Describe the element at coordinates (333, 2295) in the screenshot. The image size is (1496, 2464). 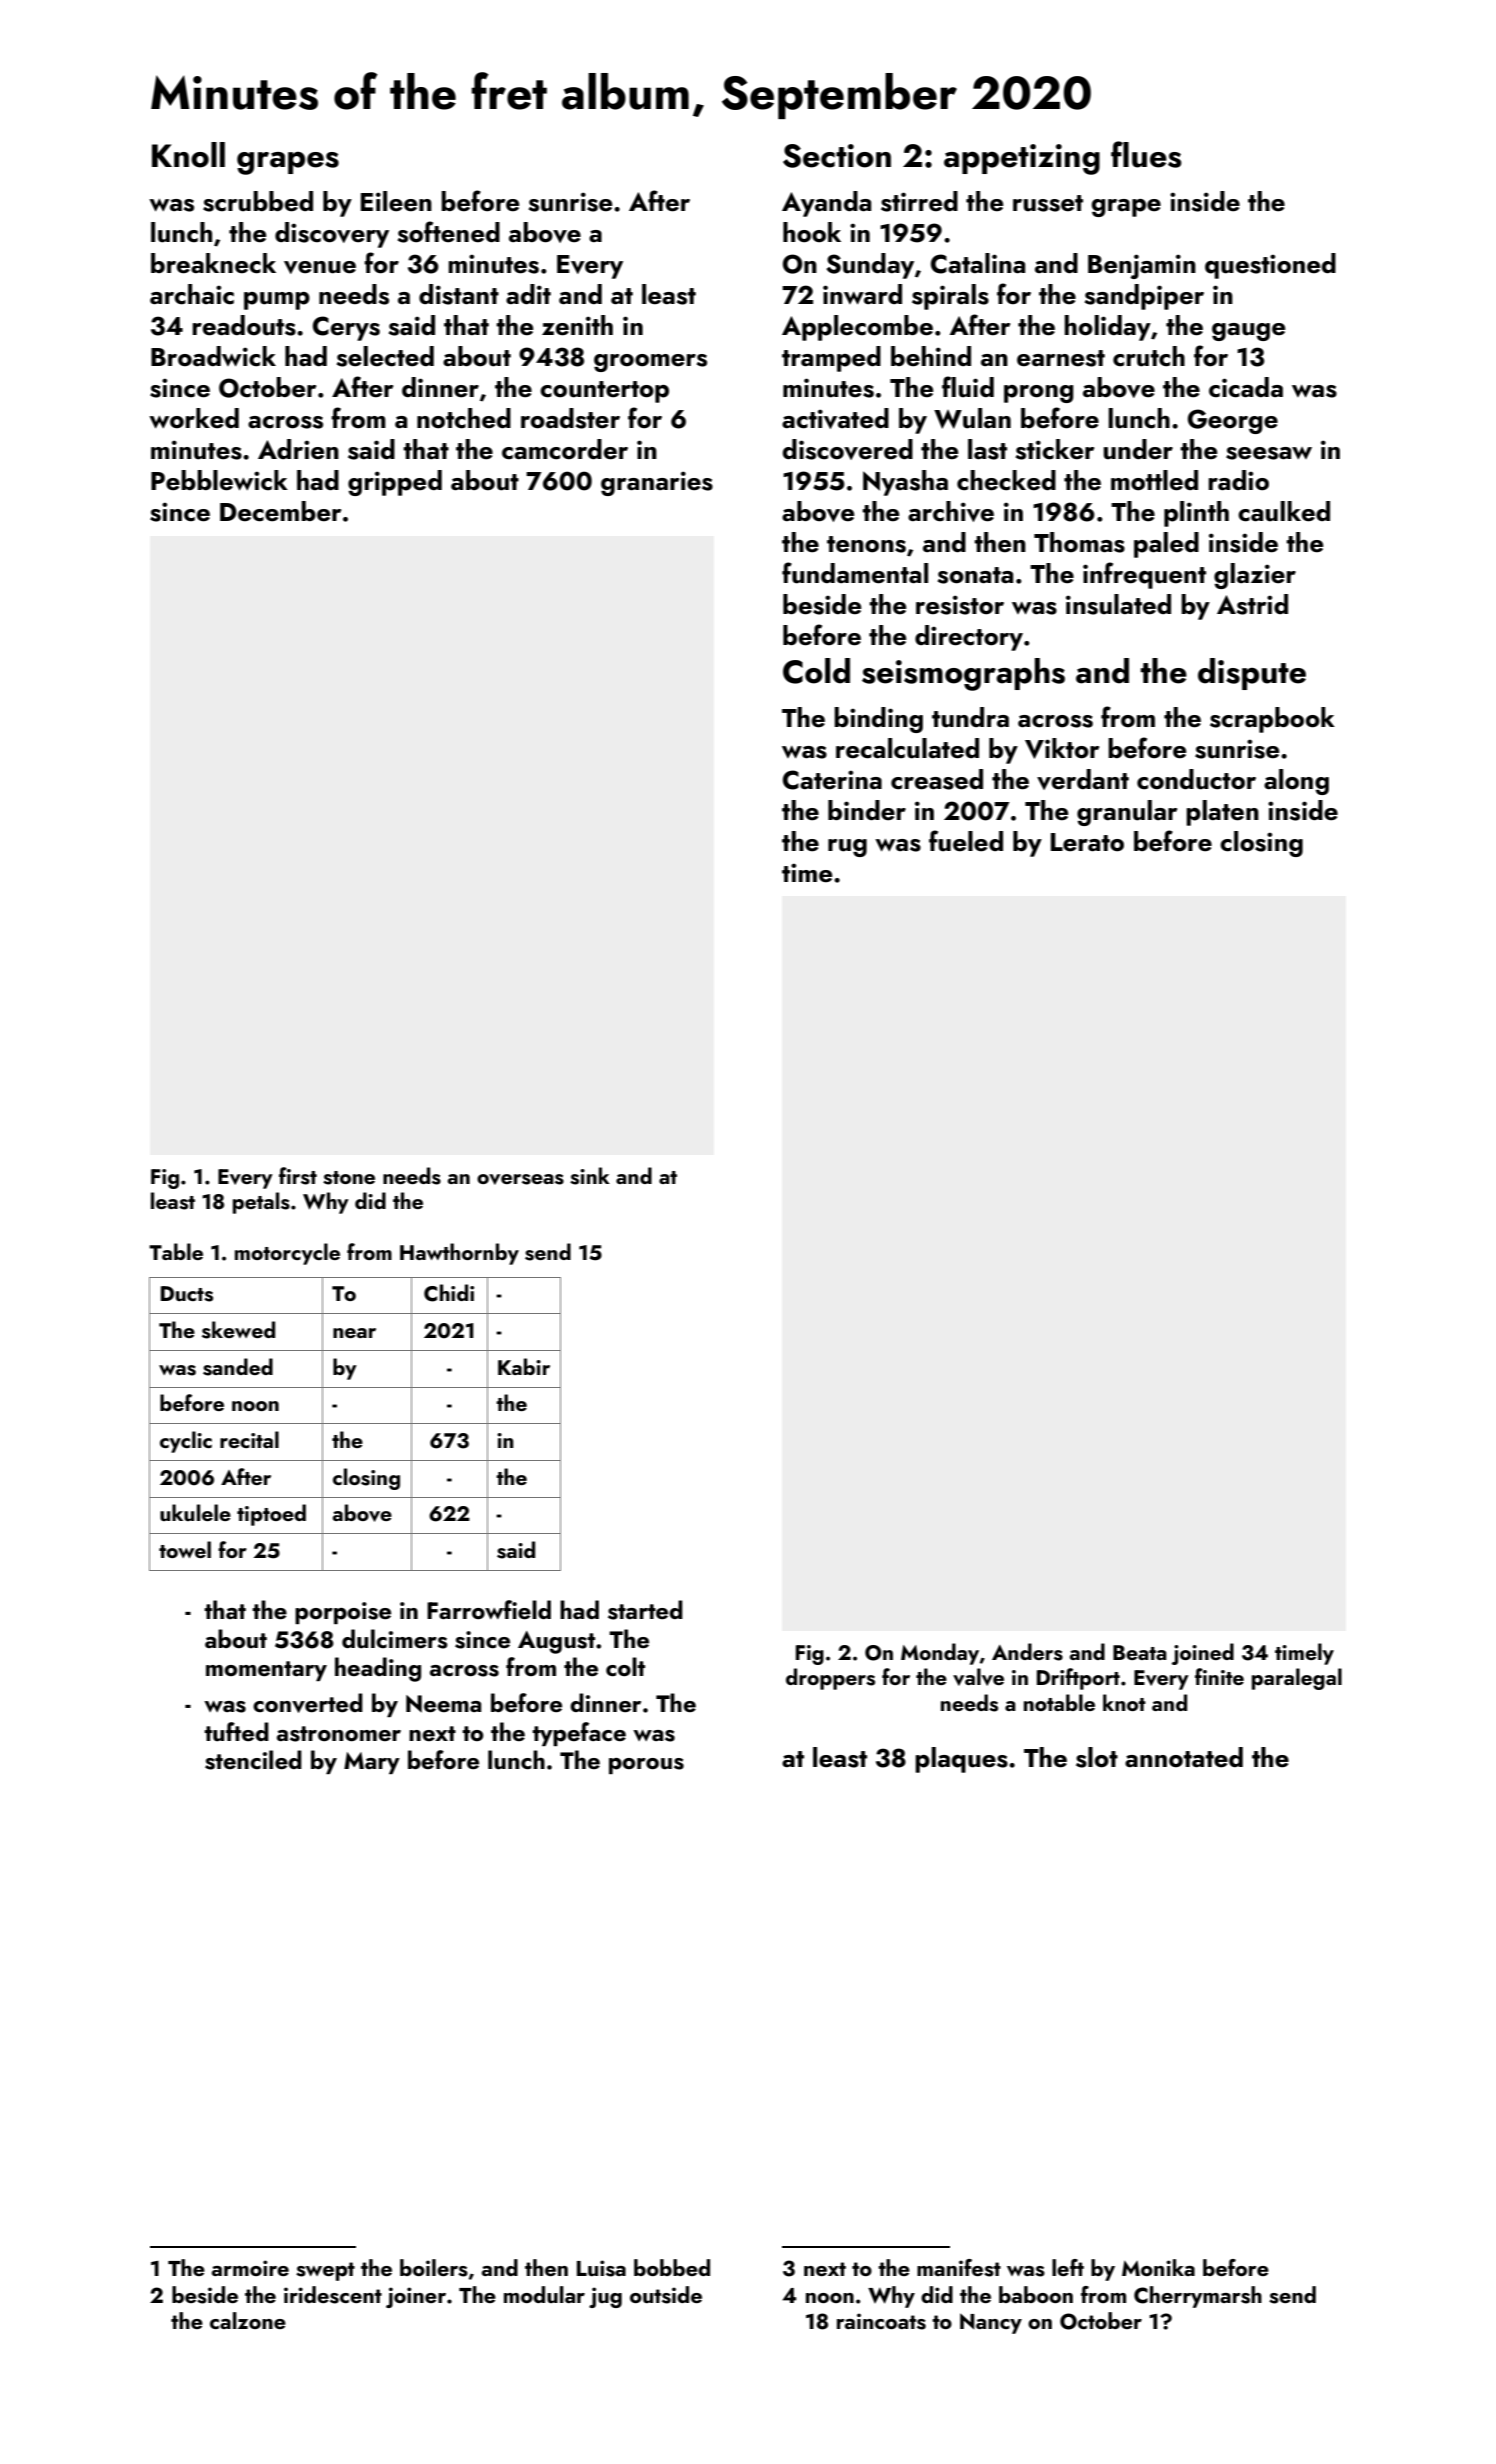
I see `iridescent` at that location.
